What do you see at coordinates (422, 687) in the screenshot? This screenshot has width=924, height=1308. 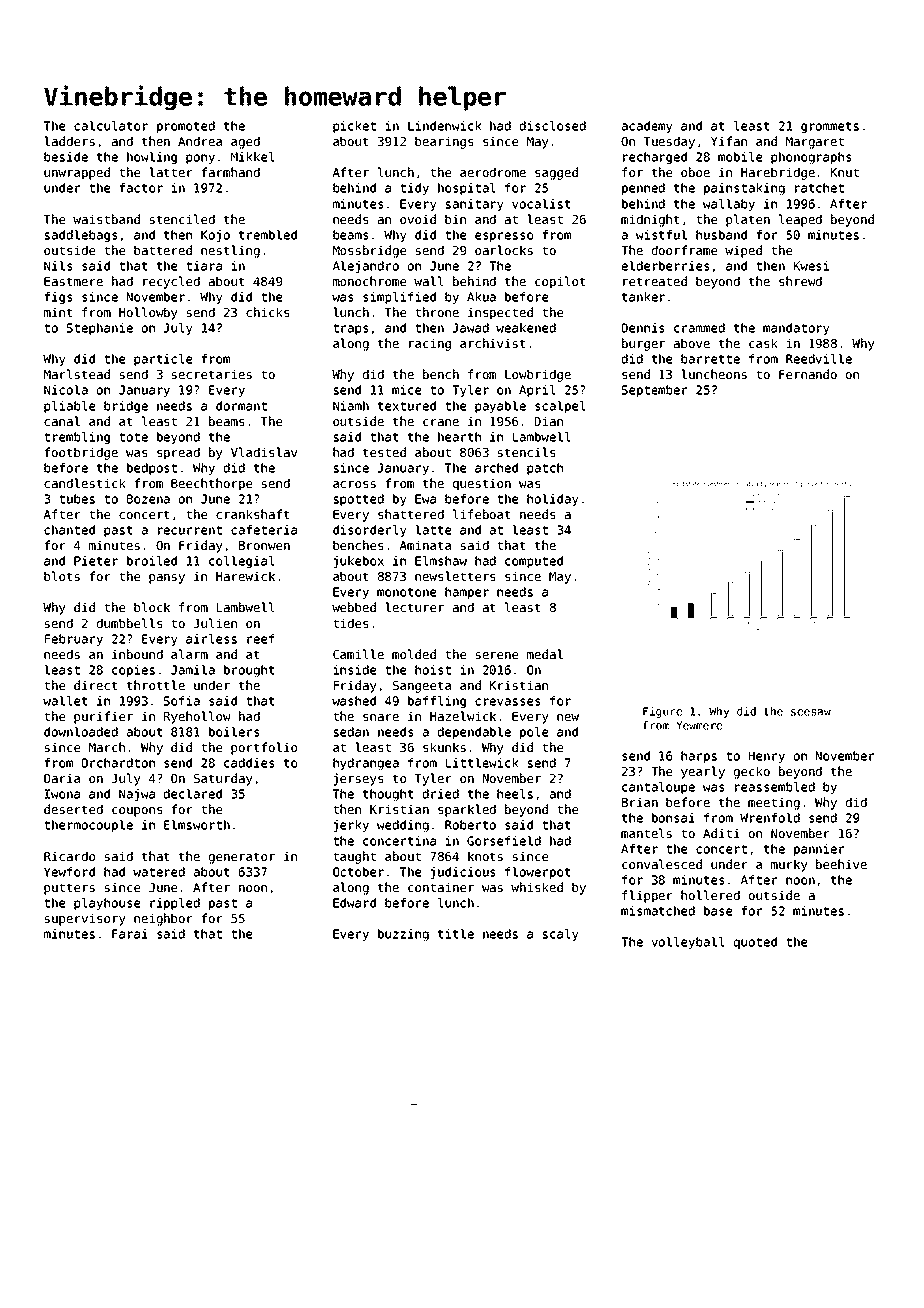 I see `Sangeeta` at bounding box center [422, 687].
